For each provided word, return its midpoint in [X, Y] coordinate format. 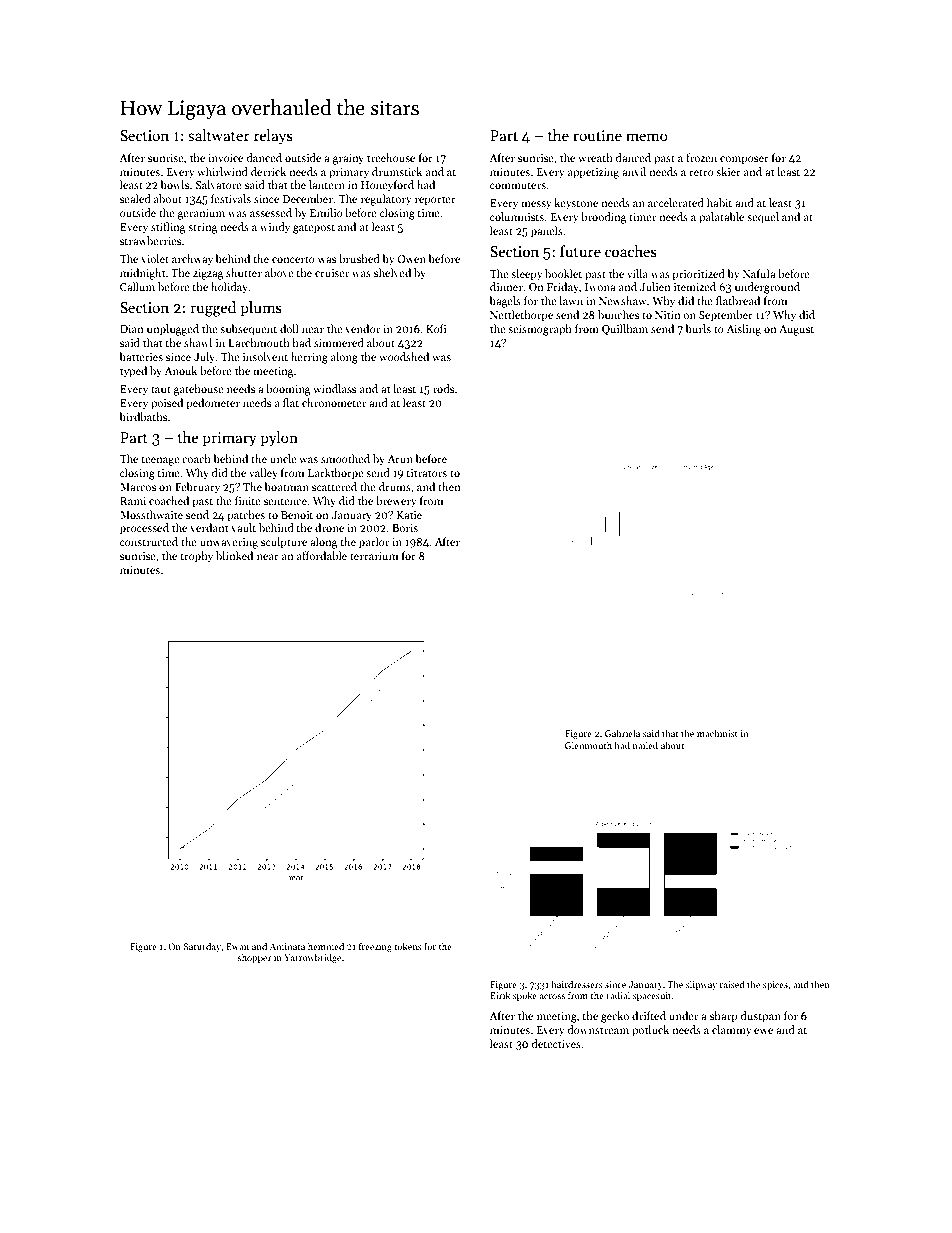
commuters [518, 185]
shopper [254, 958]
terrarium [374, 556]
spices [775, 985]
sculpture [284, 543]
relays [273, 136]
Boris [405, 528]
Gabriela [622, 733]
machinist [717, 733]
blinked [234, 555]
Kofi [436, 328]
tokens [408, 946]
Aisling [743, 330]
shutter [244, 272]
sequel [763, 218]
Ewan [237, 946]
